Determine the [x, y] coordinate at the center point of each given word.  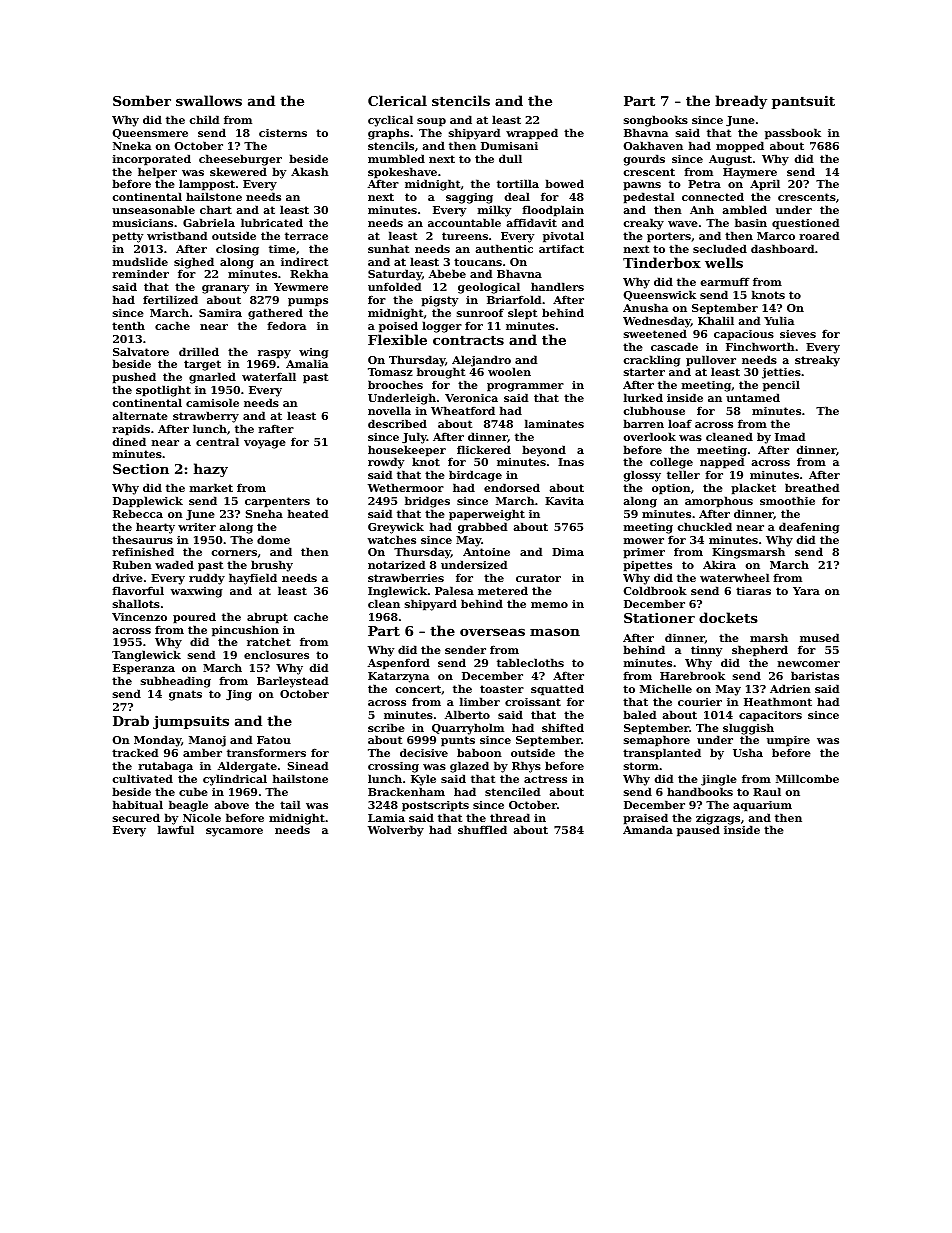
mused [819, 637]
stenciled [512, 791]
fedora [286, 325]
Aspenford [399, 664]
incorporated [152, 160]
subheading [176, 682]
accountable [464, 222]
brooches [395, 384]
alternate [140, 415]
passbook [793, 134]
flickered [484, 449]
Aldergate [247, 767]
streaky [817, 361]
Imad [790, 436]
